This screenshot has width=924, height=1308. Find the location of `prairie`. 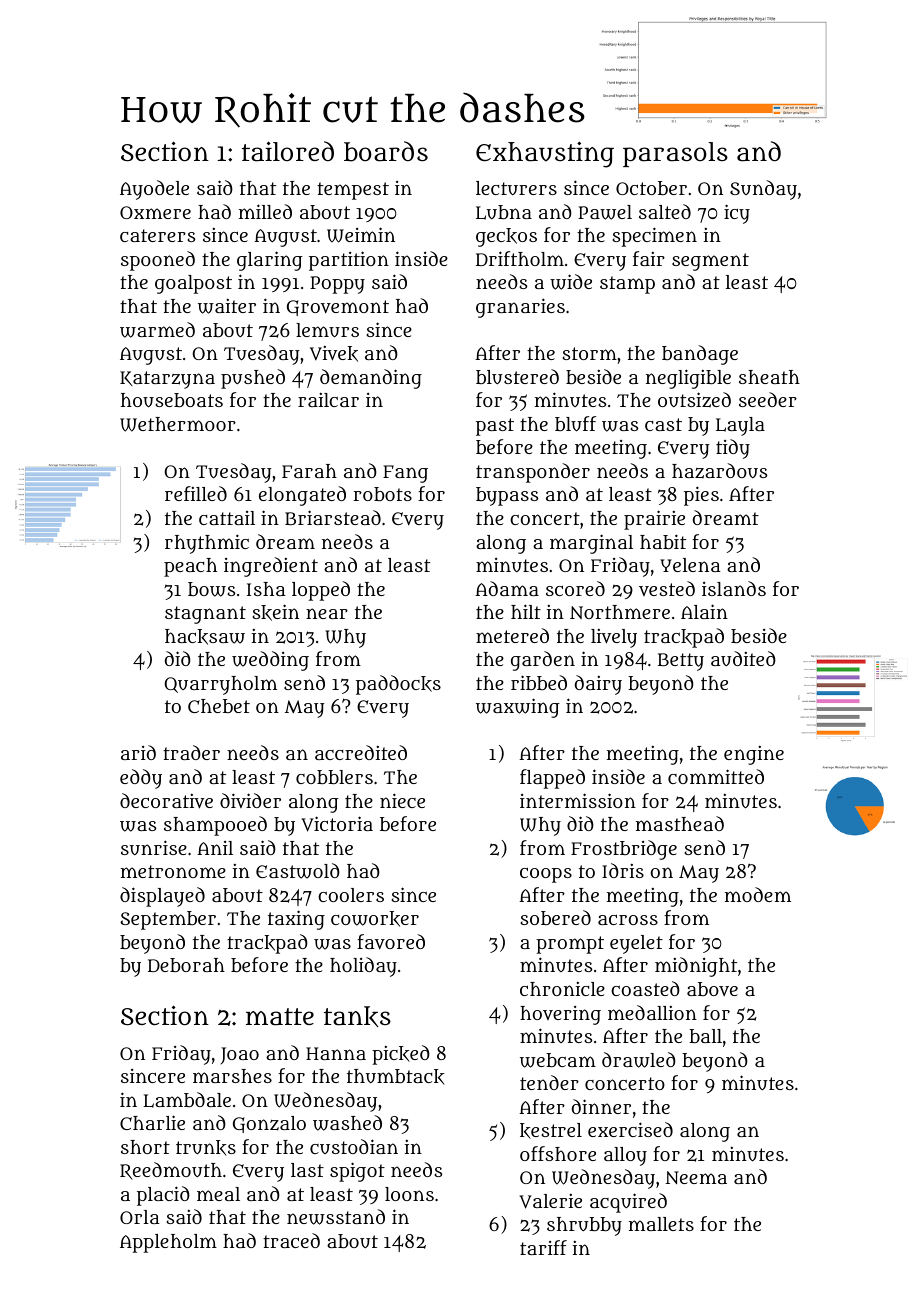

prairie is located at coordinates (654, 520).
